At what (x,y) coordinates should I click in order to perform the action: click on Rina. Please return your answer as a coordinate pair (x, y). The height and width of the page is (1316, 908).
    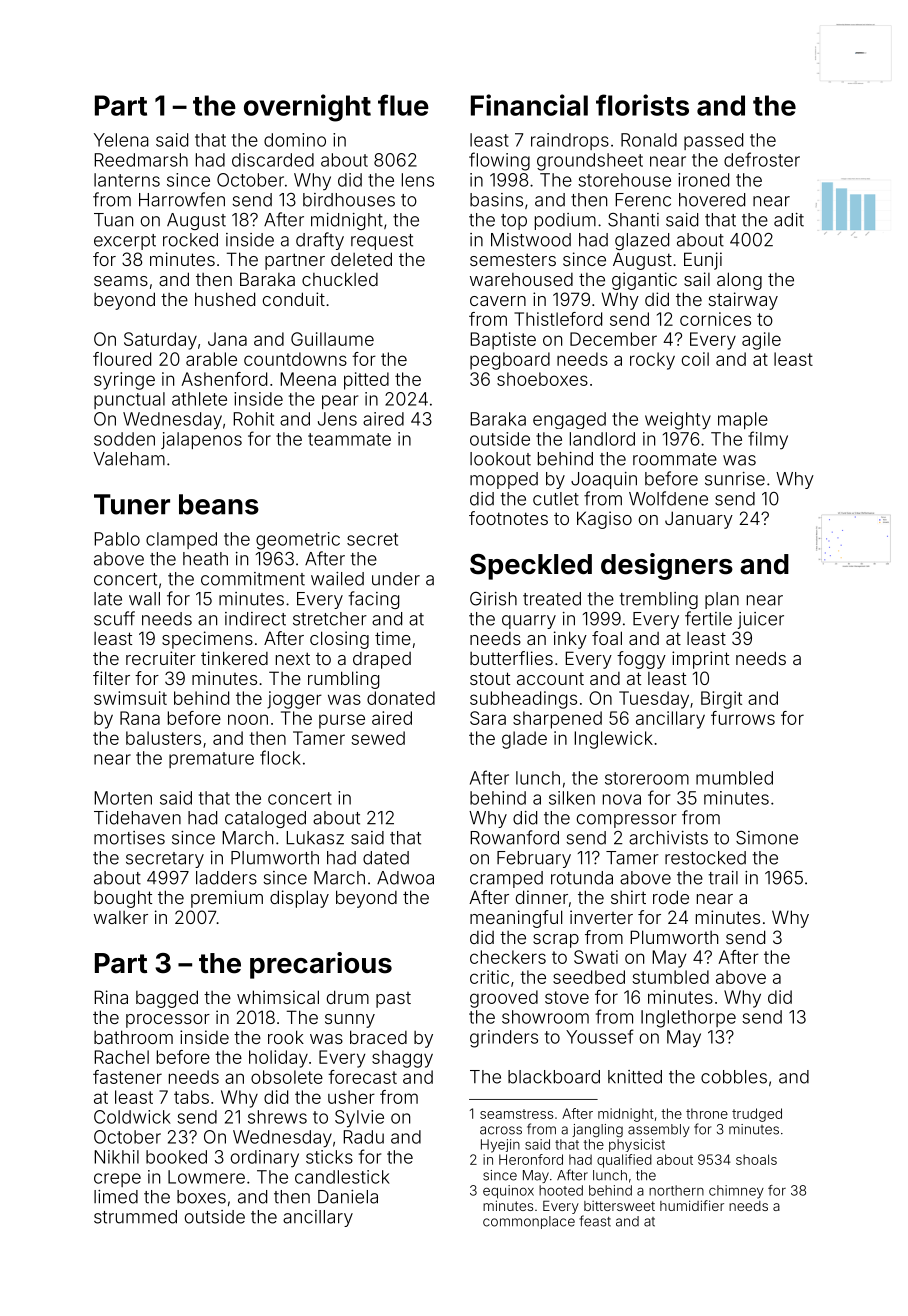
    Looking at the image, I should click on (111, 997).
